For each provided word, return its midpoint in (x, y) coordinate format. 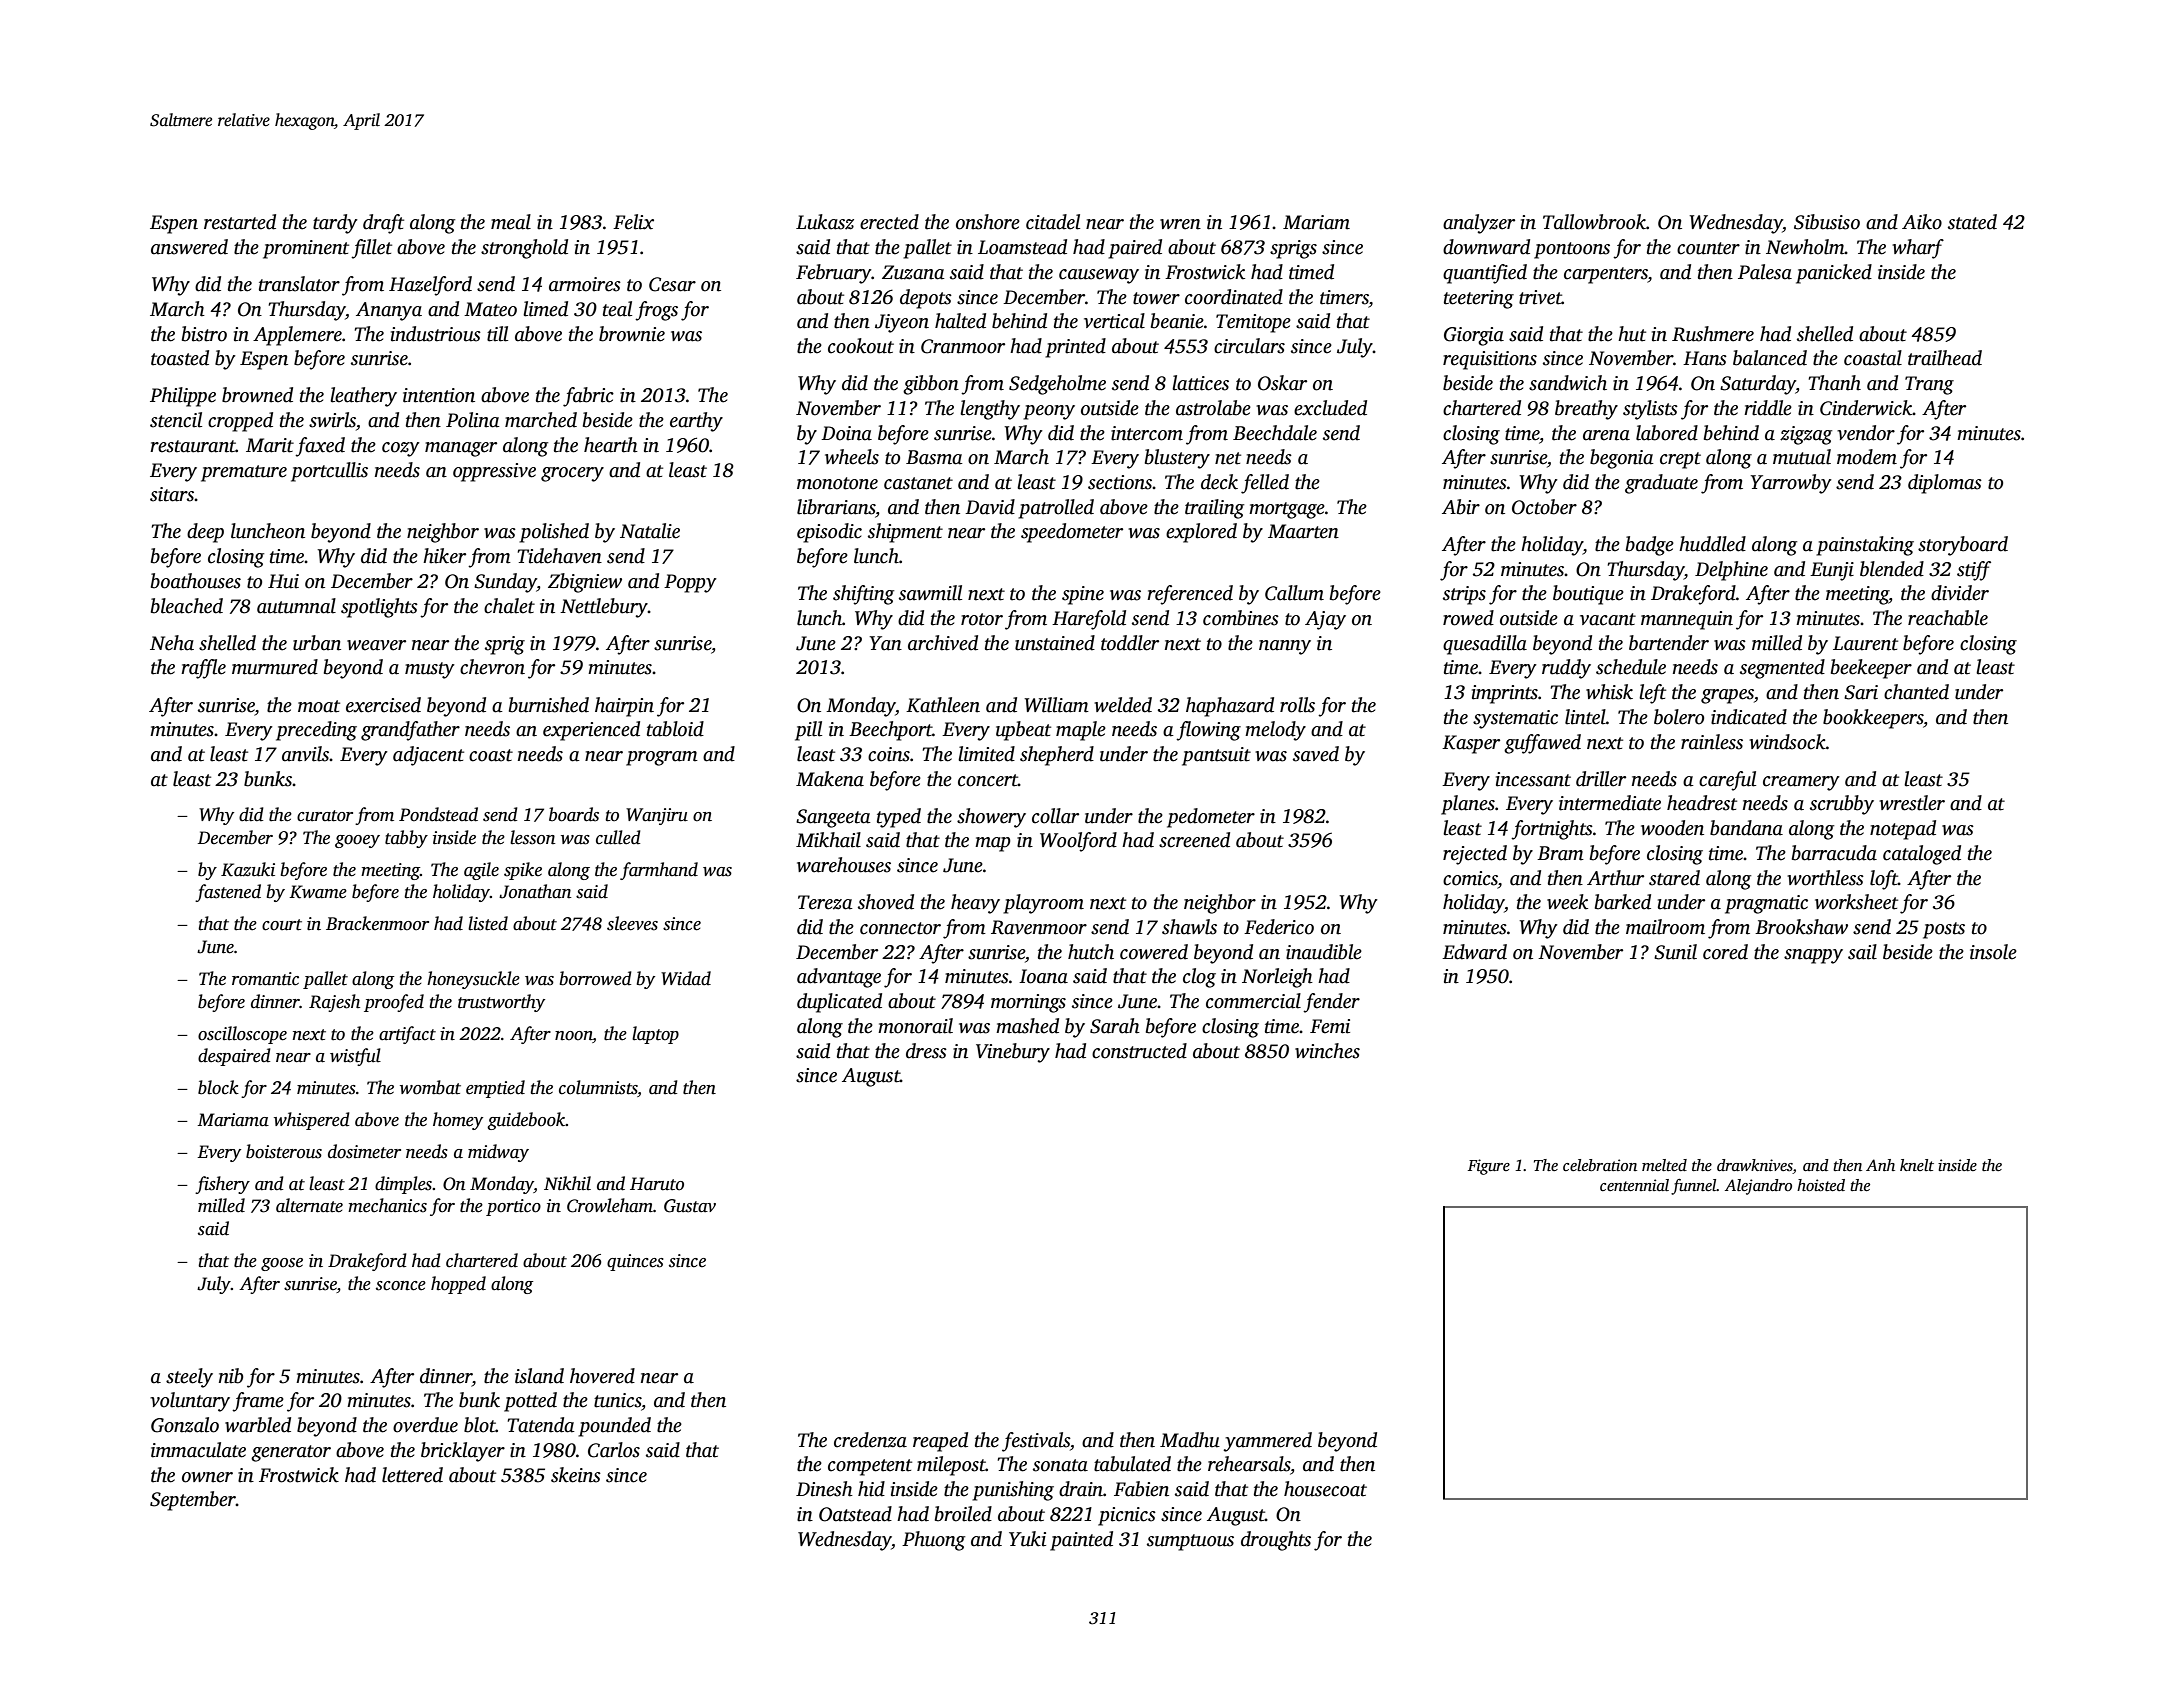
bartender (1669, 643)
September (193, 1501)
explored (1201, 533)
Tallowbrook (1594, 222)
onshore (988, 222)
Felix (633, 222)
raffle (203, 669)
